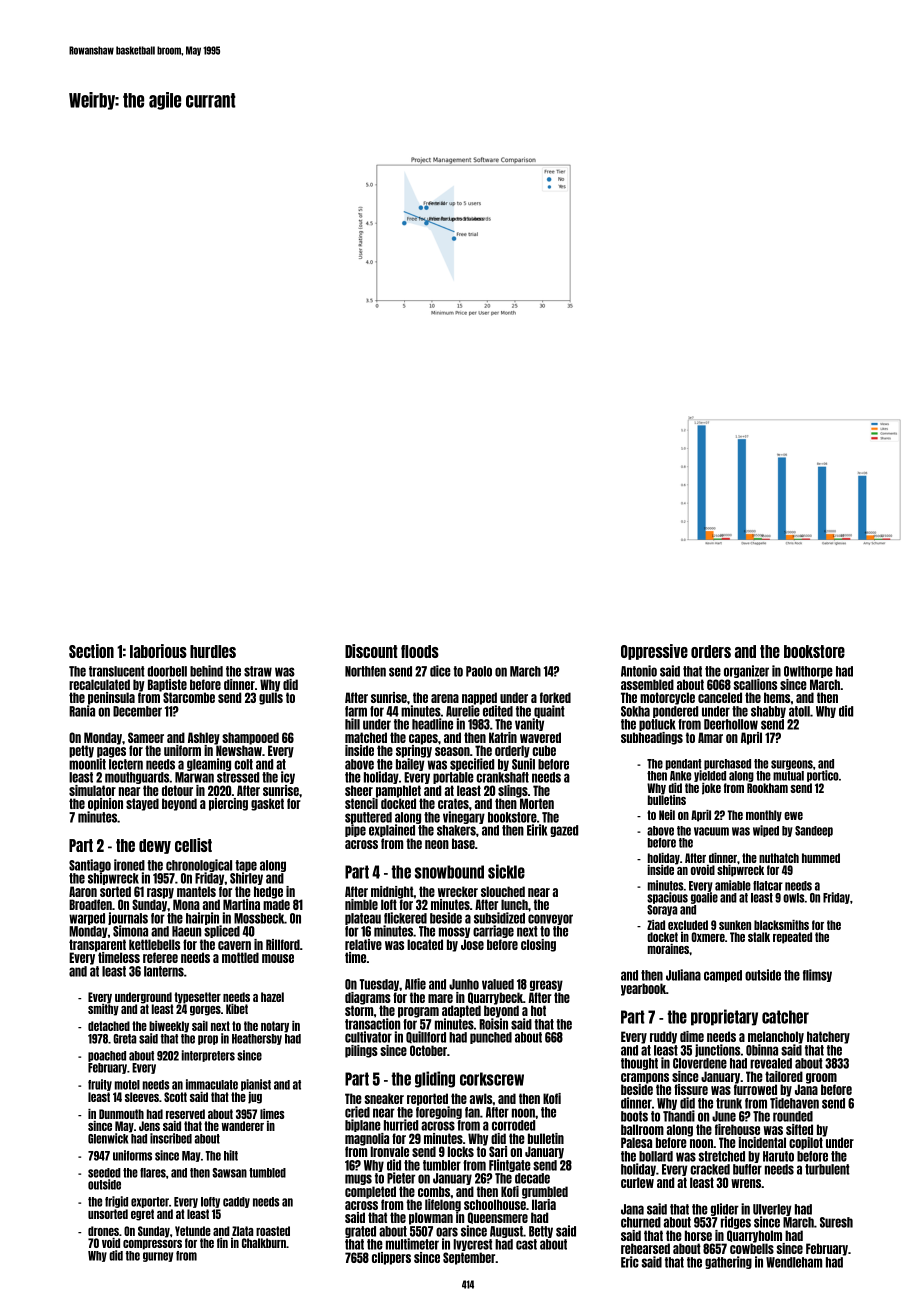  What do you see at coordinates (189, 697) in the screenshot?
I see `Starcombe` at bounding box center [189, 697].
